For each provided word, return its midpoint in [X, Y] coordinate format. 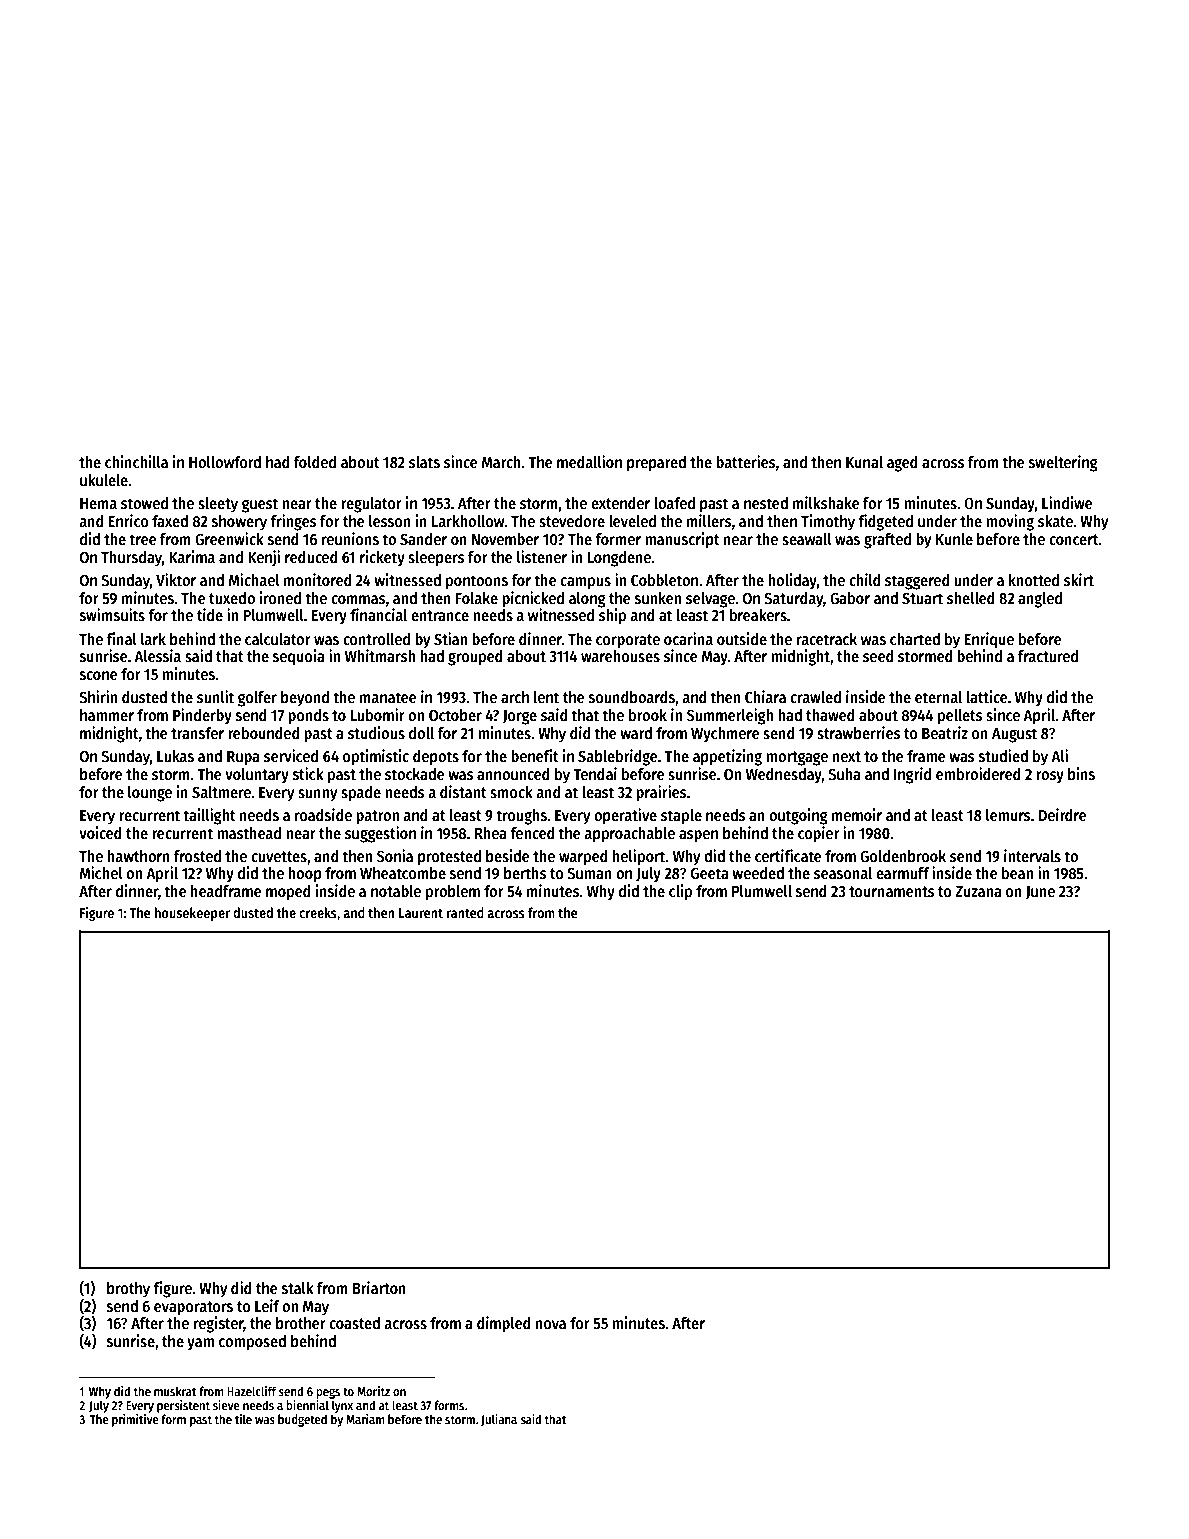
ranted [465, 912]
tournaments [892, 891]
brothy [128, 1290]
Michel [101, 872]
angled [1040, 600]
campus [585, 583]
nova [551, 1324]
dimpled [504, 1324]
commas [358, 599]
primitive [135, 1420]
